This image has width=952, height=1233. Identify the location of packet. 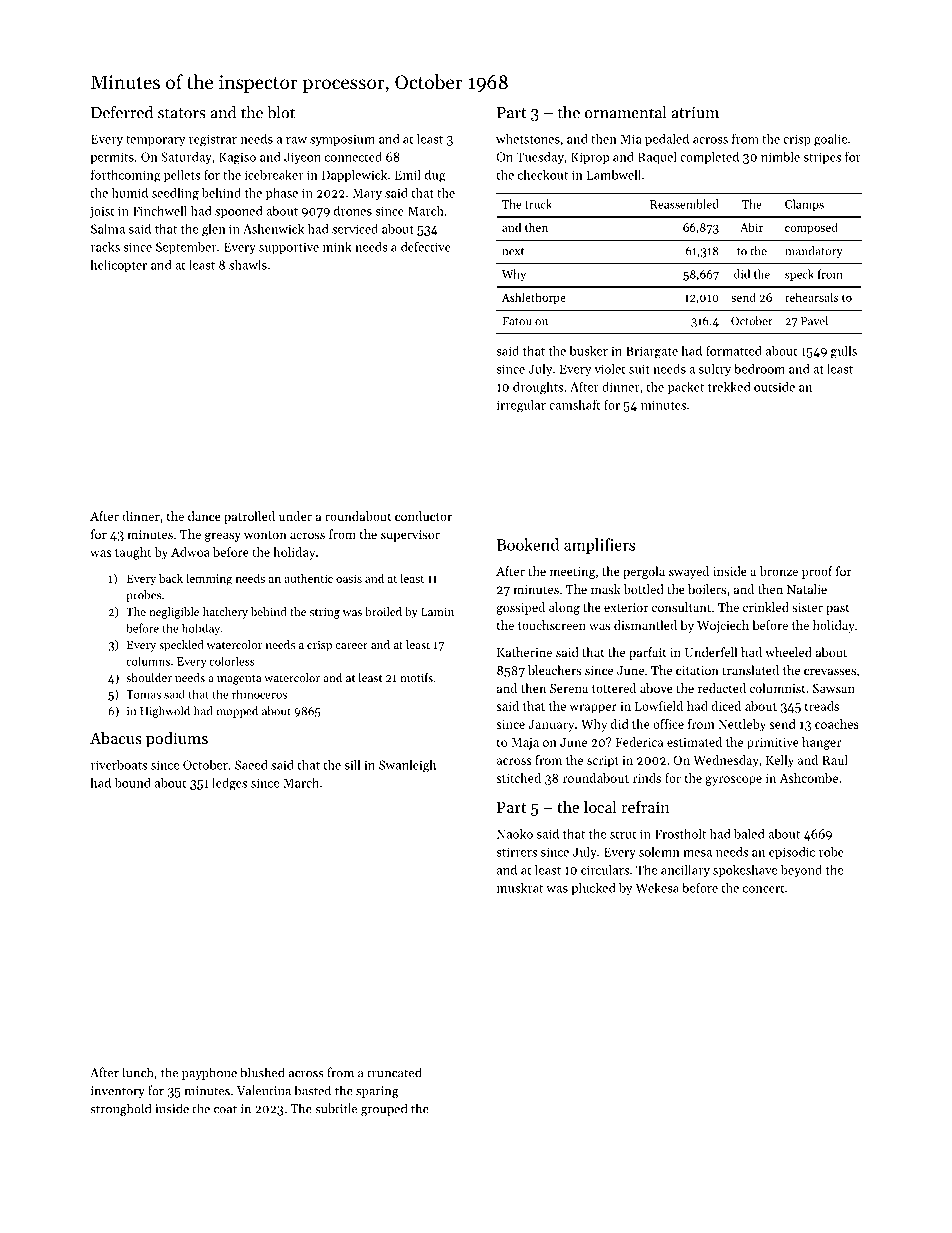
(686, 388).
